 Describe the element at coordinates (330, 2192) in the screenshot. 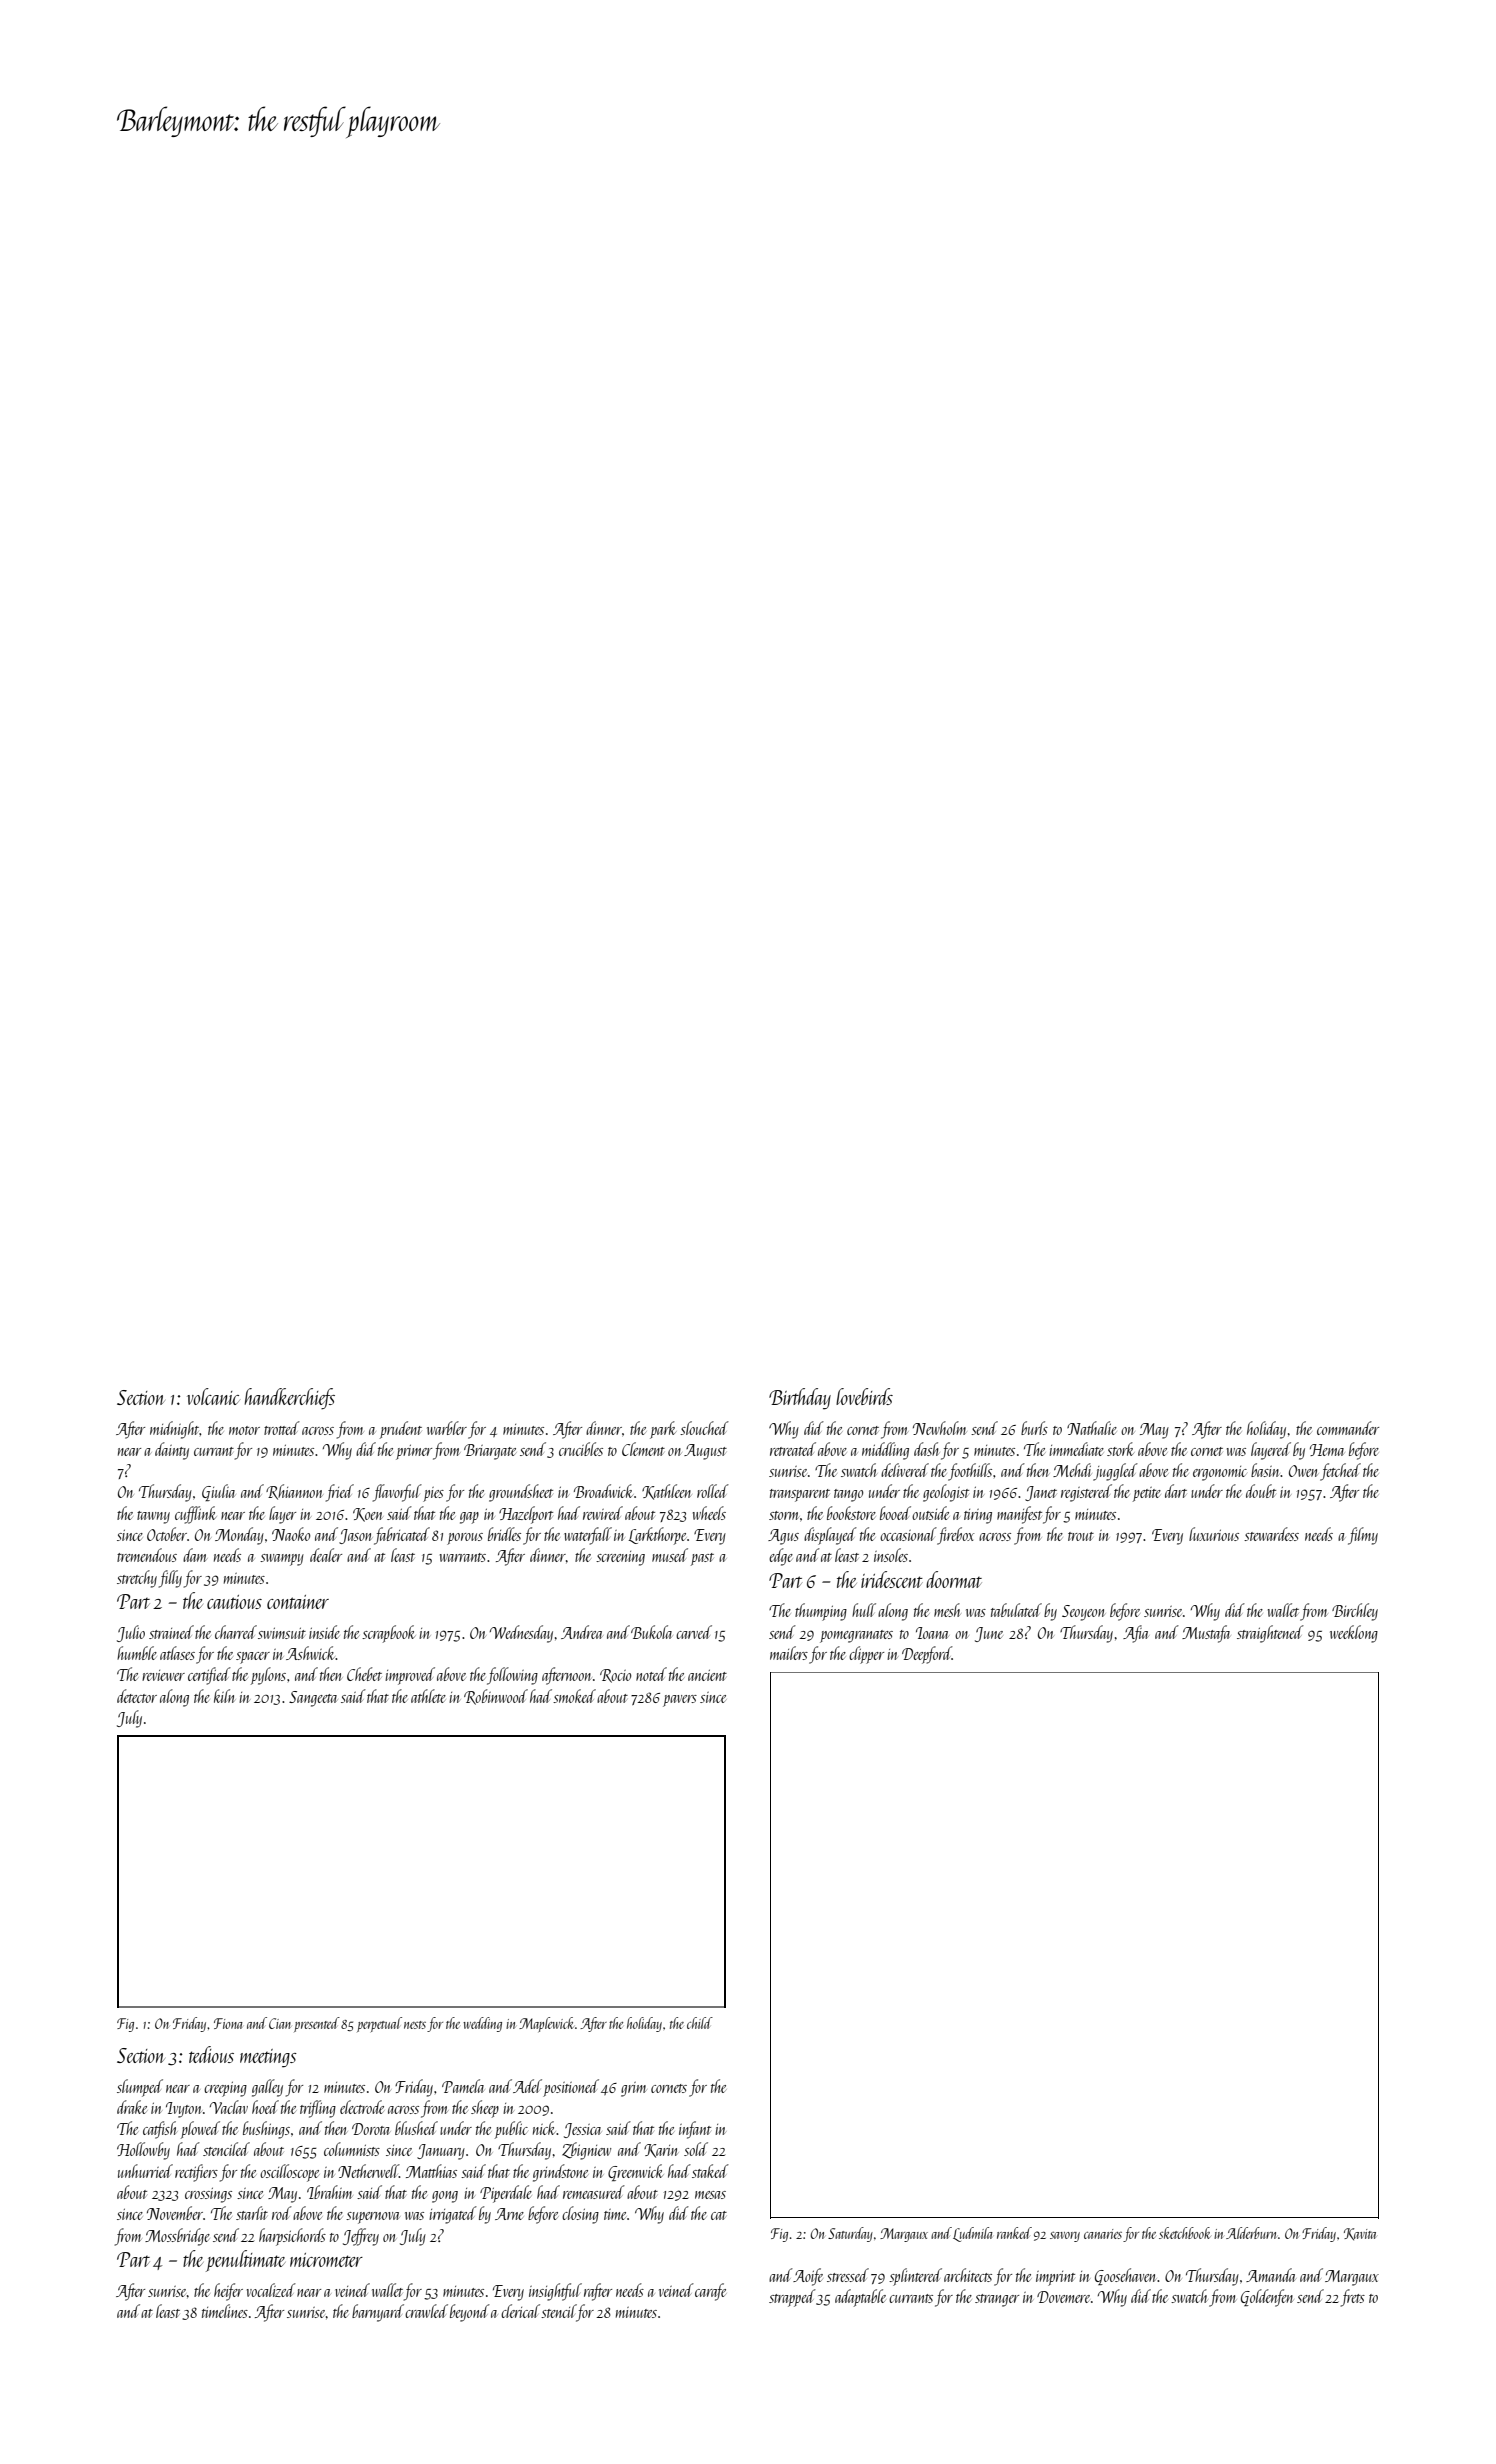

I see `Ibrahim` at that location.
